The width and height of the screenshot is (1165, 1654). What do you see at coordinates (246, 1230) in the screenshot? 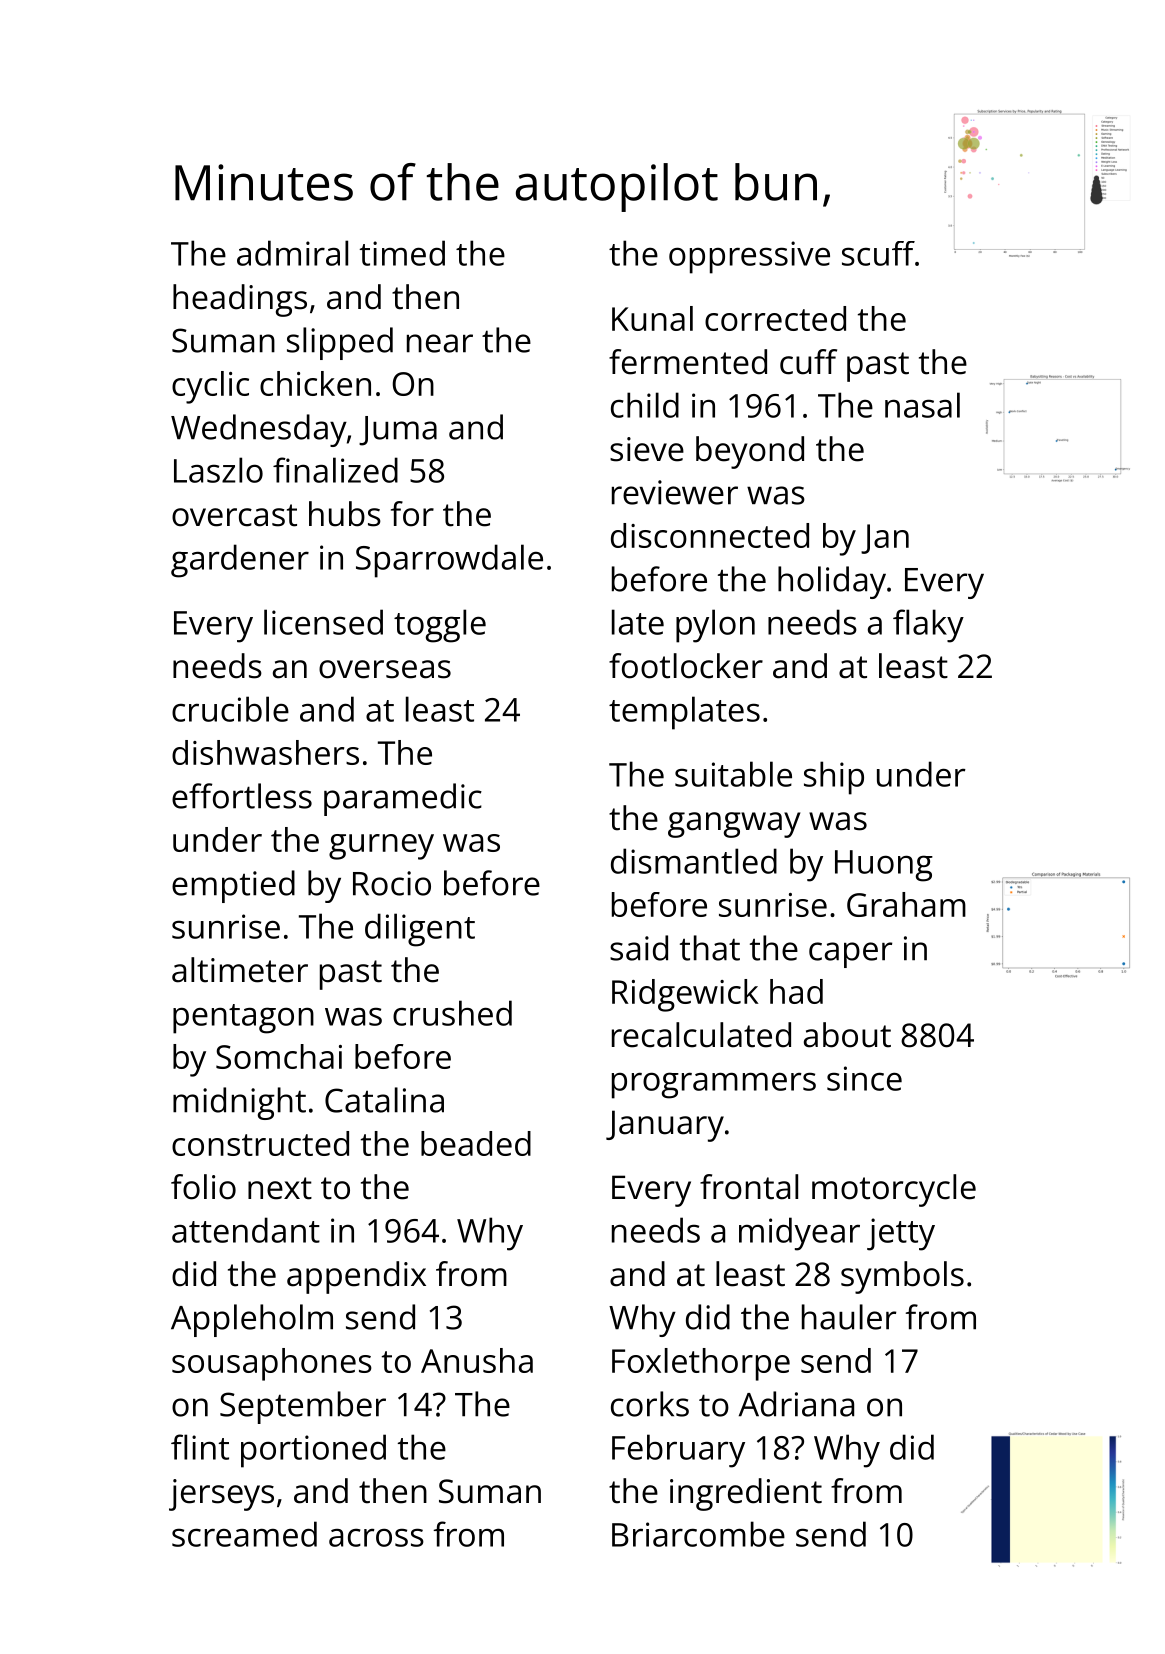
I see `attendant` at bounding box center [246, 1230].
